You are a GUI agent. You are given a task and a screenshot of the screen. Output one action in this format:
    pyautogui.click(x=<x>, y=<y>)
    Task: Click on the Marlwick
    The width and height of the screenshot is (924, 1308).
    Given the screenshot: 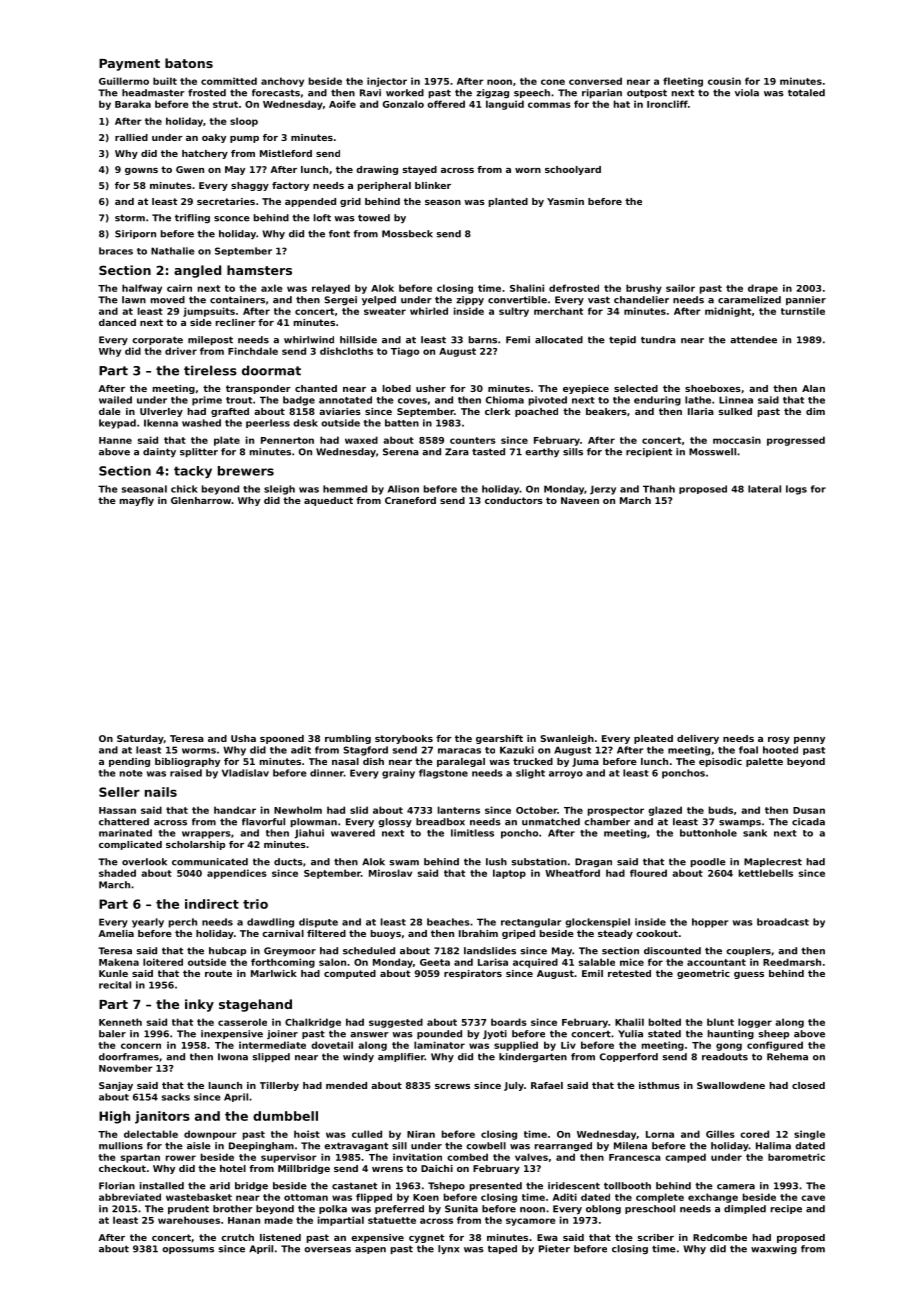 What is the action you would take?
    pyautogui.click(x=274, y=973)
